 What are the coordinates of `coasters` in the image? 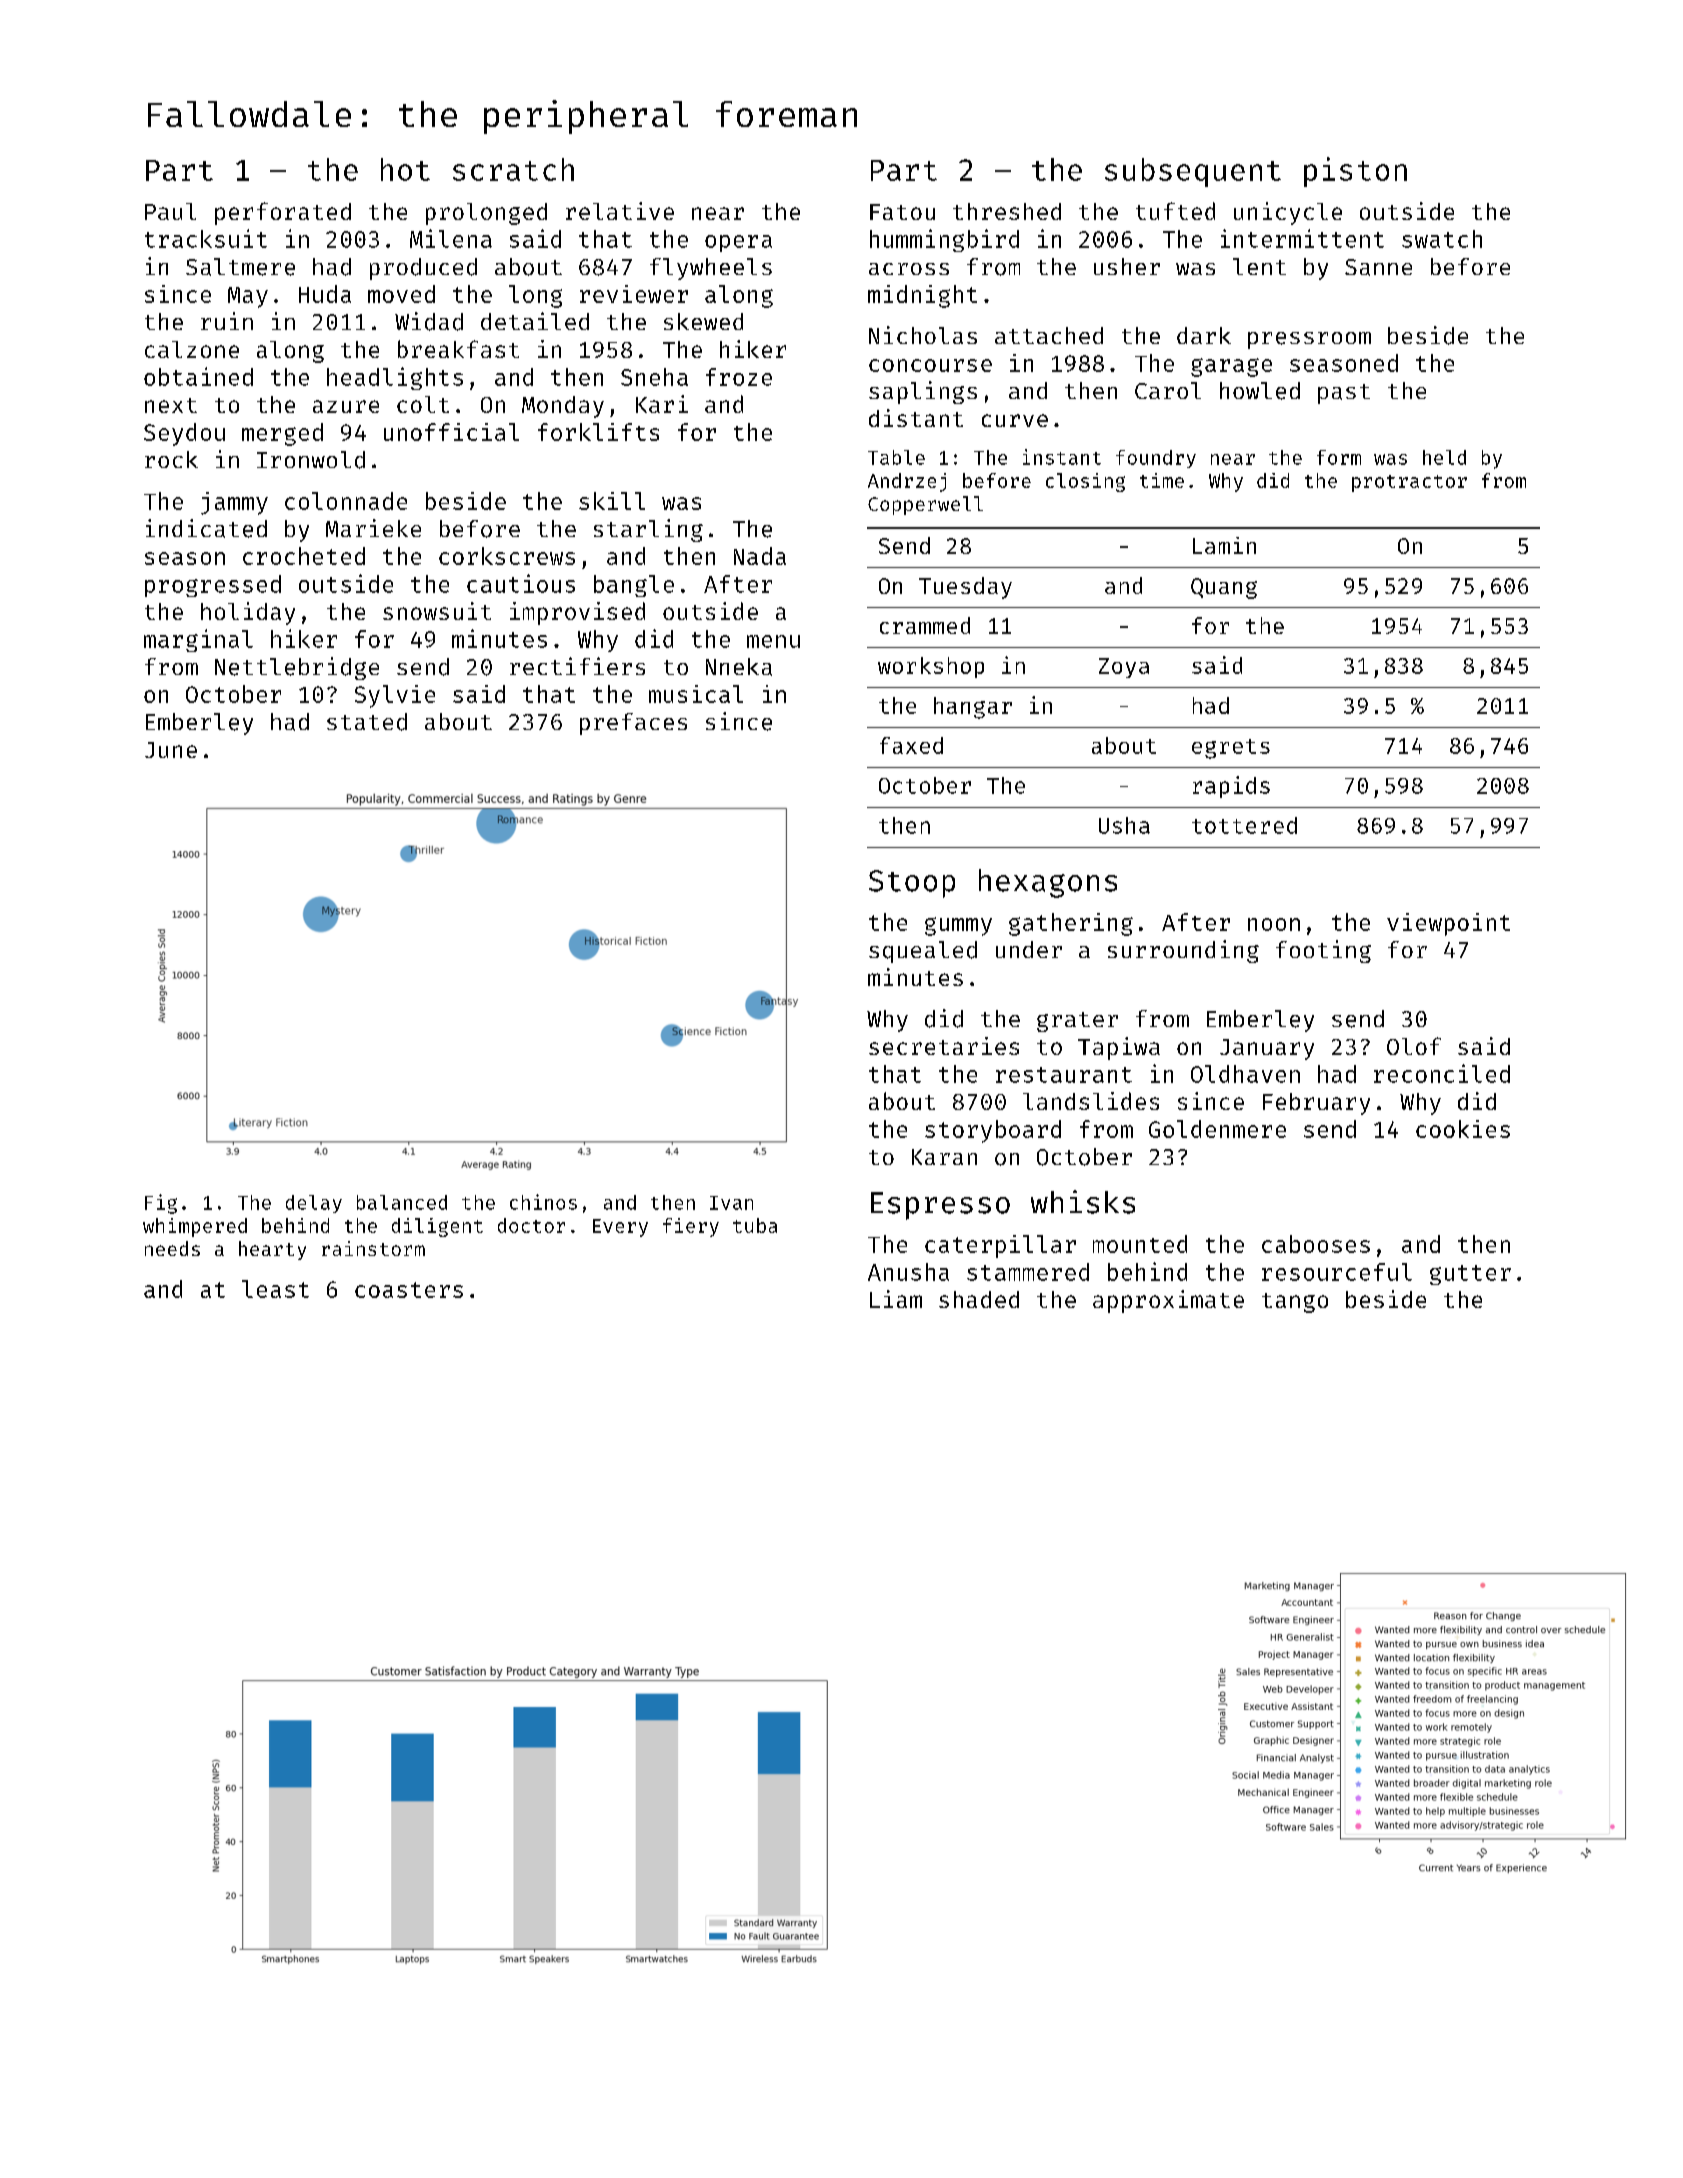 It's located at (409, 1290).
